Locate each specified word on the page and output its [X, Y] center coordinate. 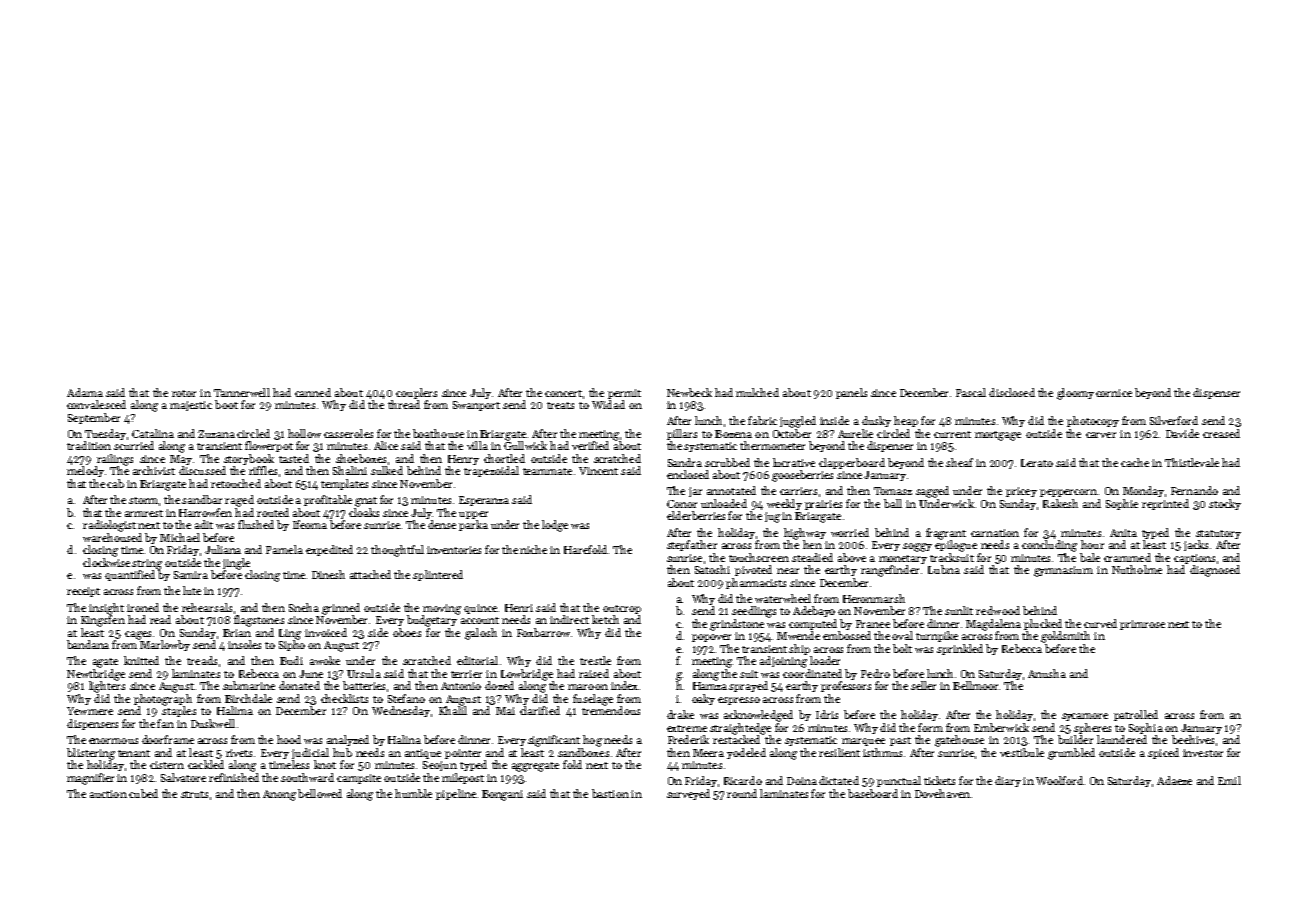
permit [624, 394]
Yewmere [90, 711]
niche [533, 549]
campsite [359, 779]
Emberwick [1001, 727]
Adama [85, 392]
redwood [998, 610]
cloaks [364, 512]
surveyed [688, 794]
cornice [1114, 393]
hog [592, 741]
